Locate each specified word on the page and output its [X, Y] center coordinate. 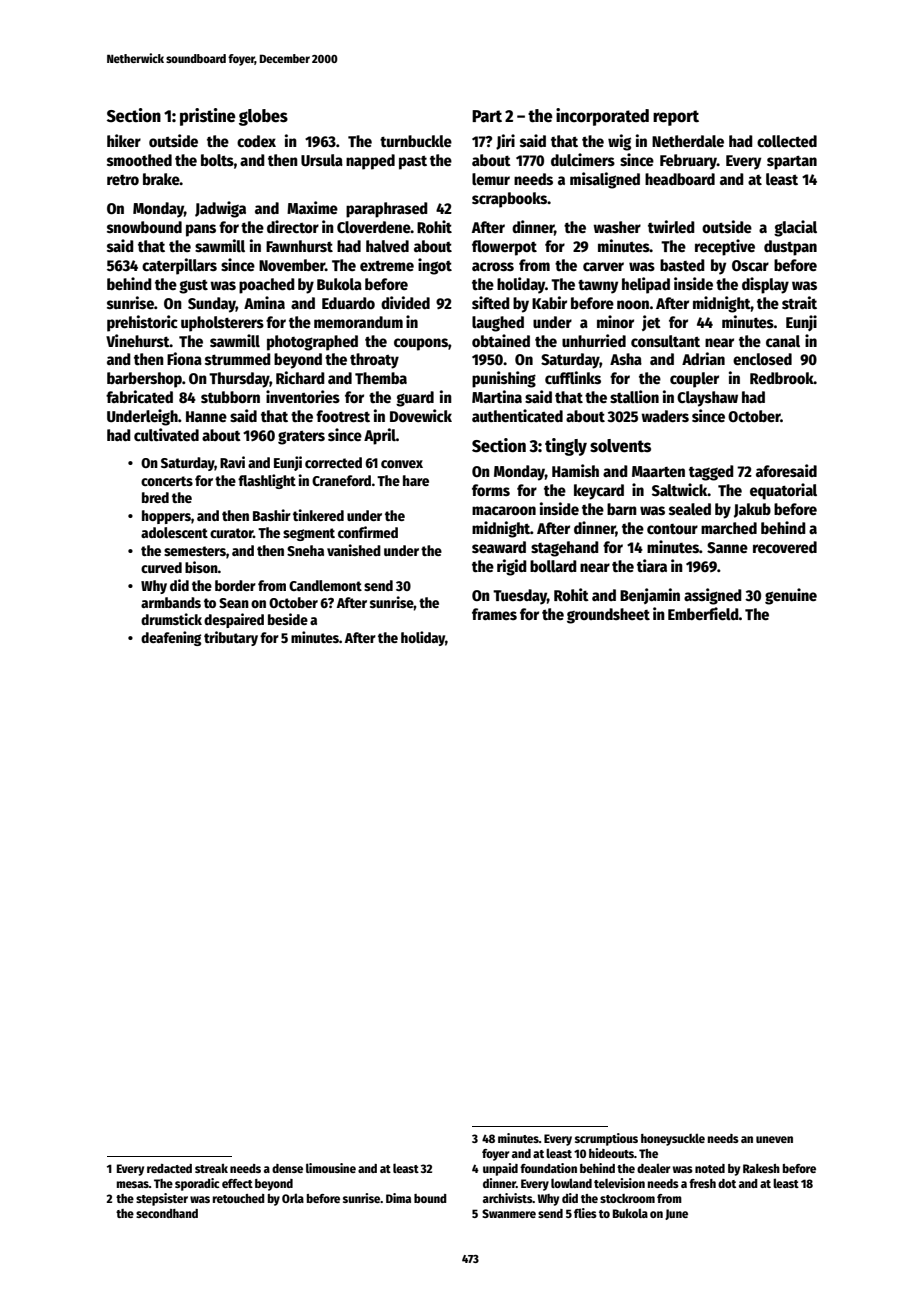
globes [263, 117]
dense [287, 1168]
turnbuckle [416, 141]
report [676, 118]
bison [201, 567]
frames [494, 614]
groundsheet [608, 616]
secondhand [167, 1213]
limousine [331, 1168]
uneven [774, 1139]
